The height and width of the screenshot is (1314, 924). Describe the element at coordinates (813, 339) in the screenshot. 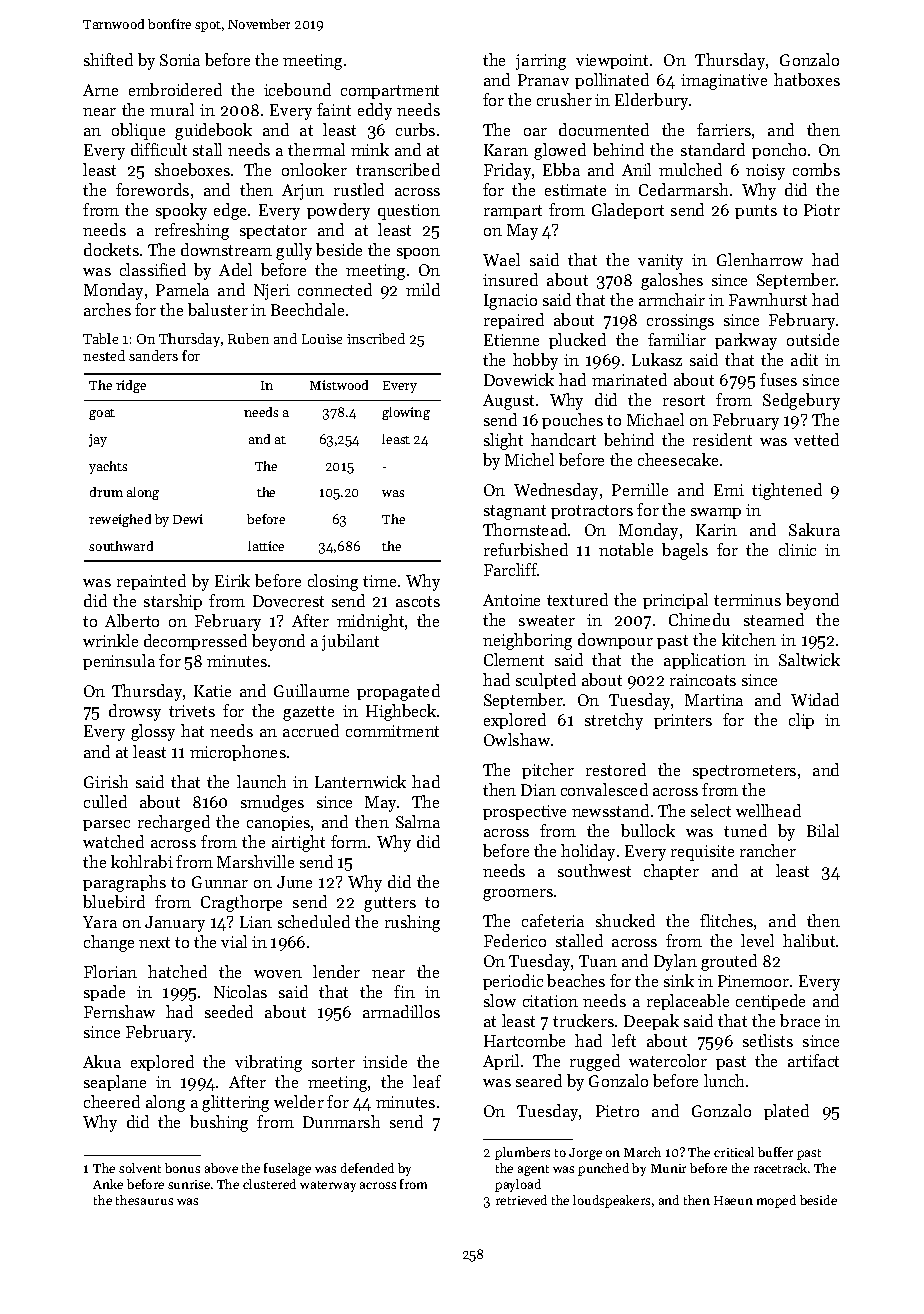

I see `outside` at that location.
